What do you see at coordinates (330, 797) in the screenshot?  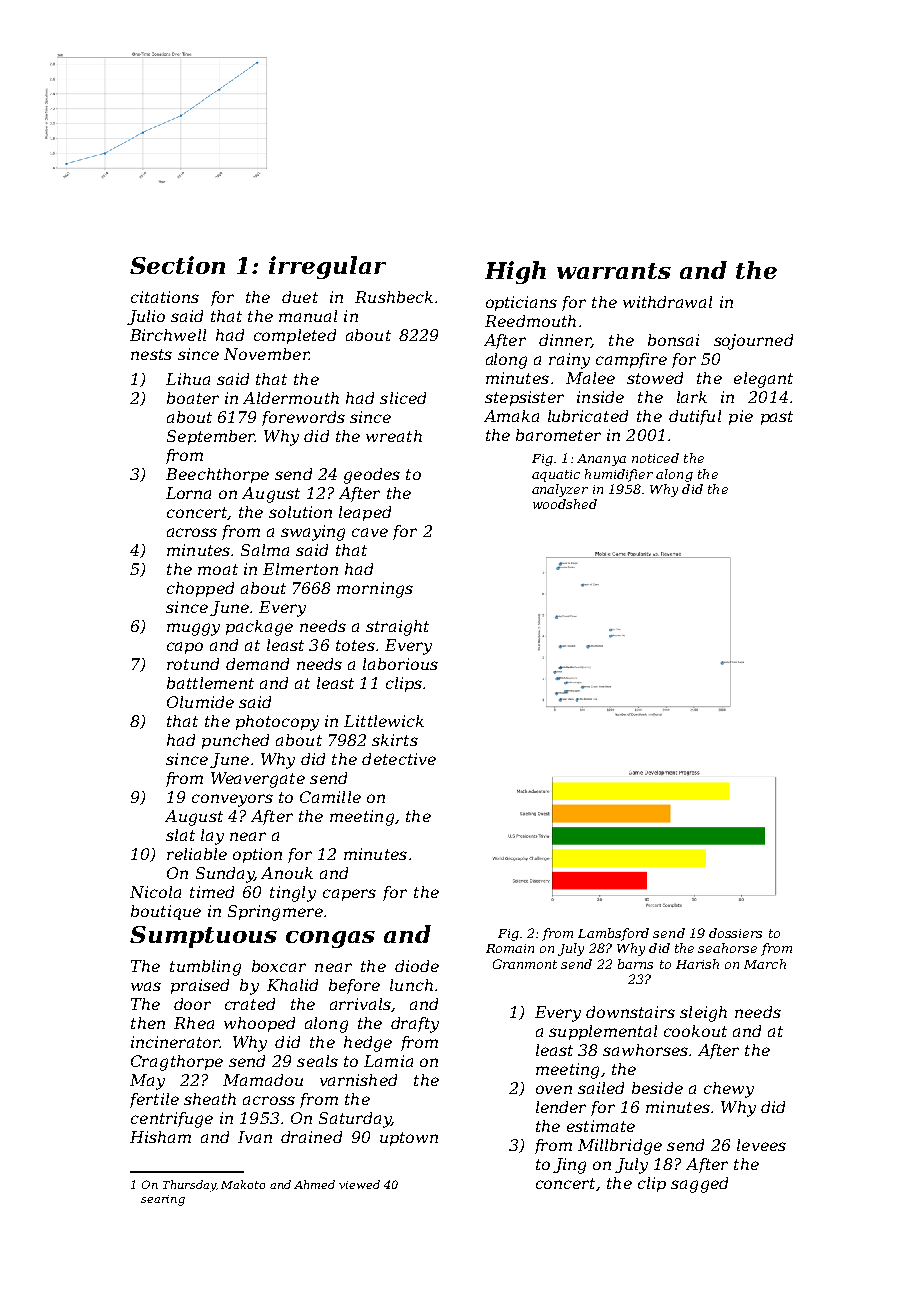 I see `Camille` at bounding box center [330, 797].
